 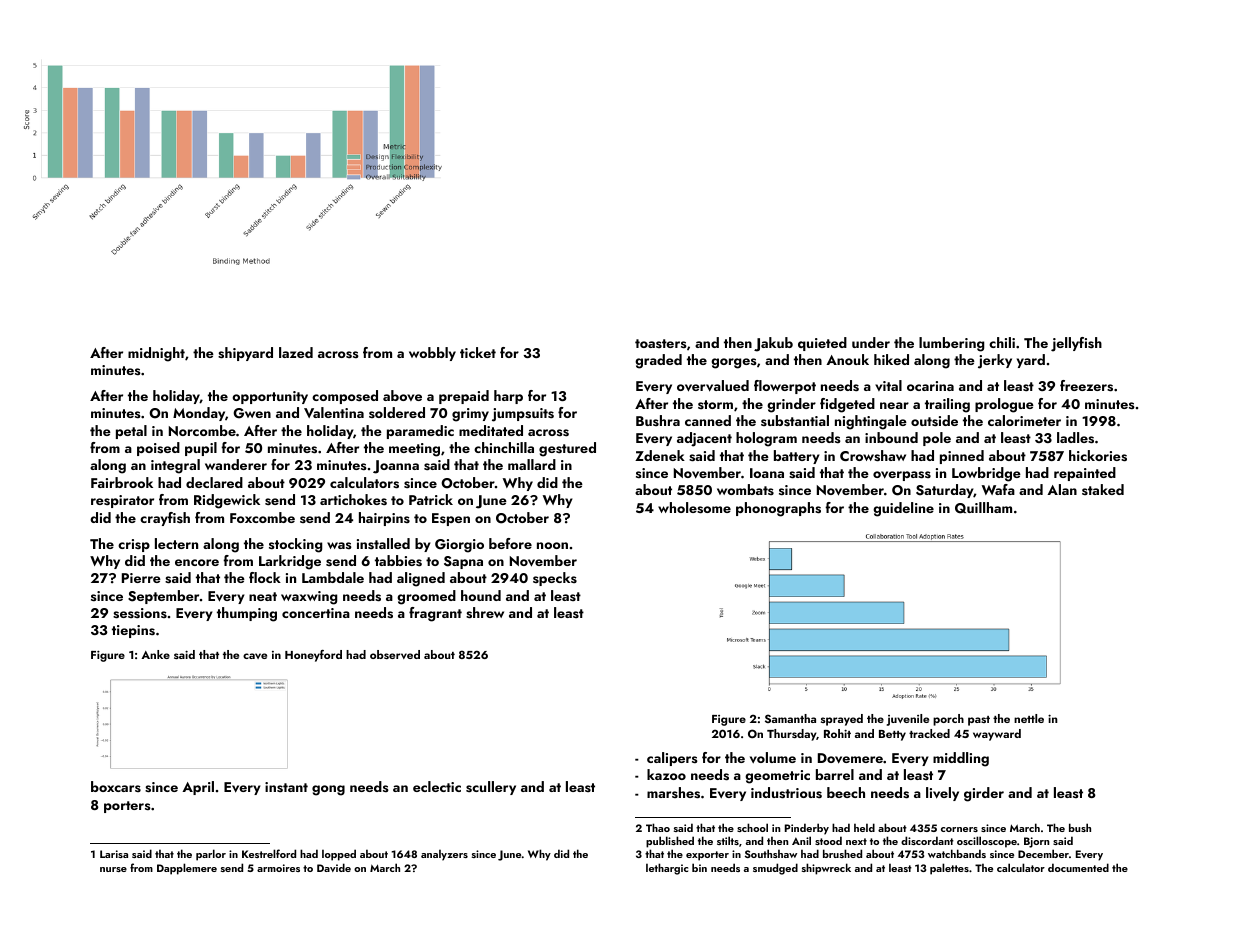 What do you see at coordinates (786, 793) in the image?
I see `industrious` at bounding box center [786, 793].
